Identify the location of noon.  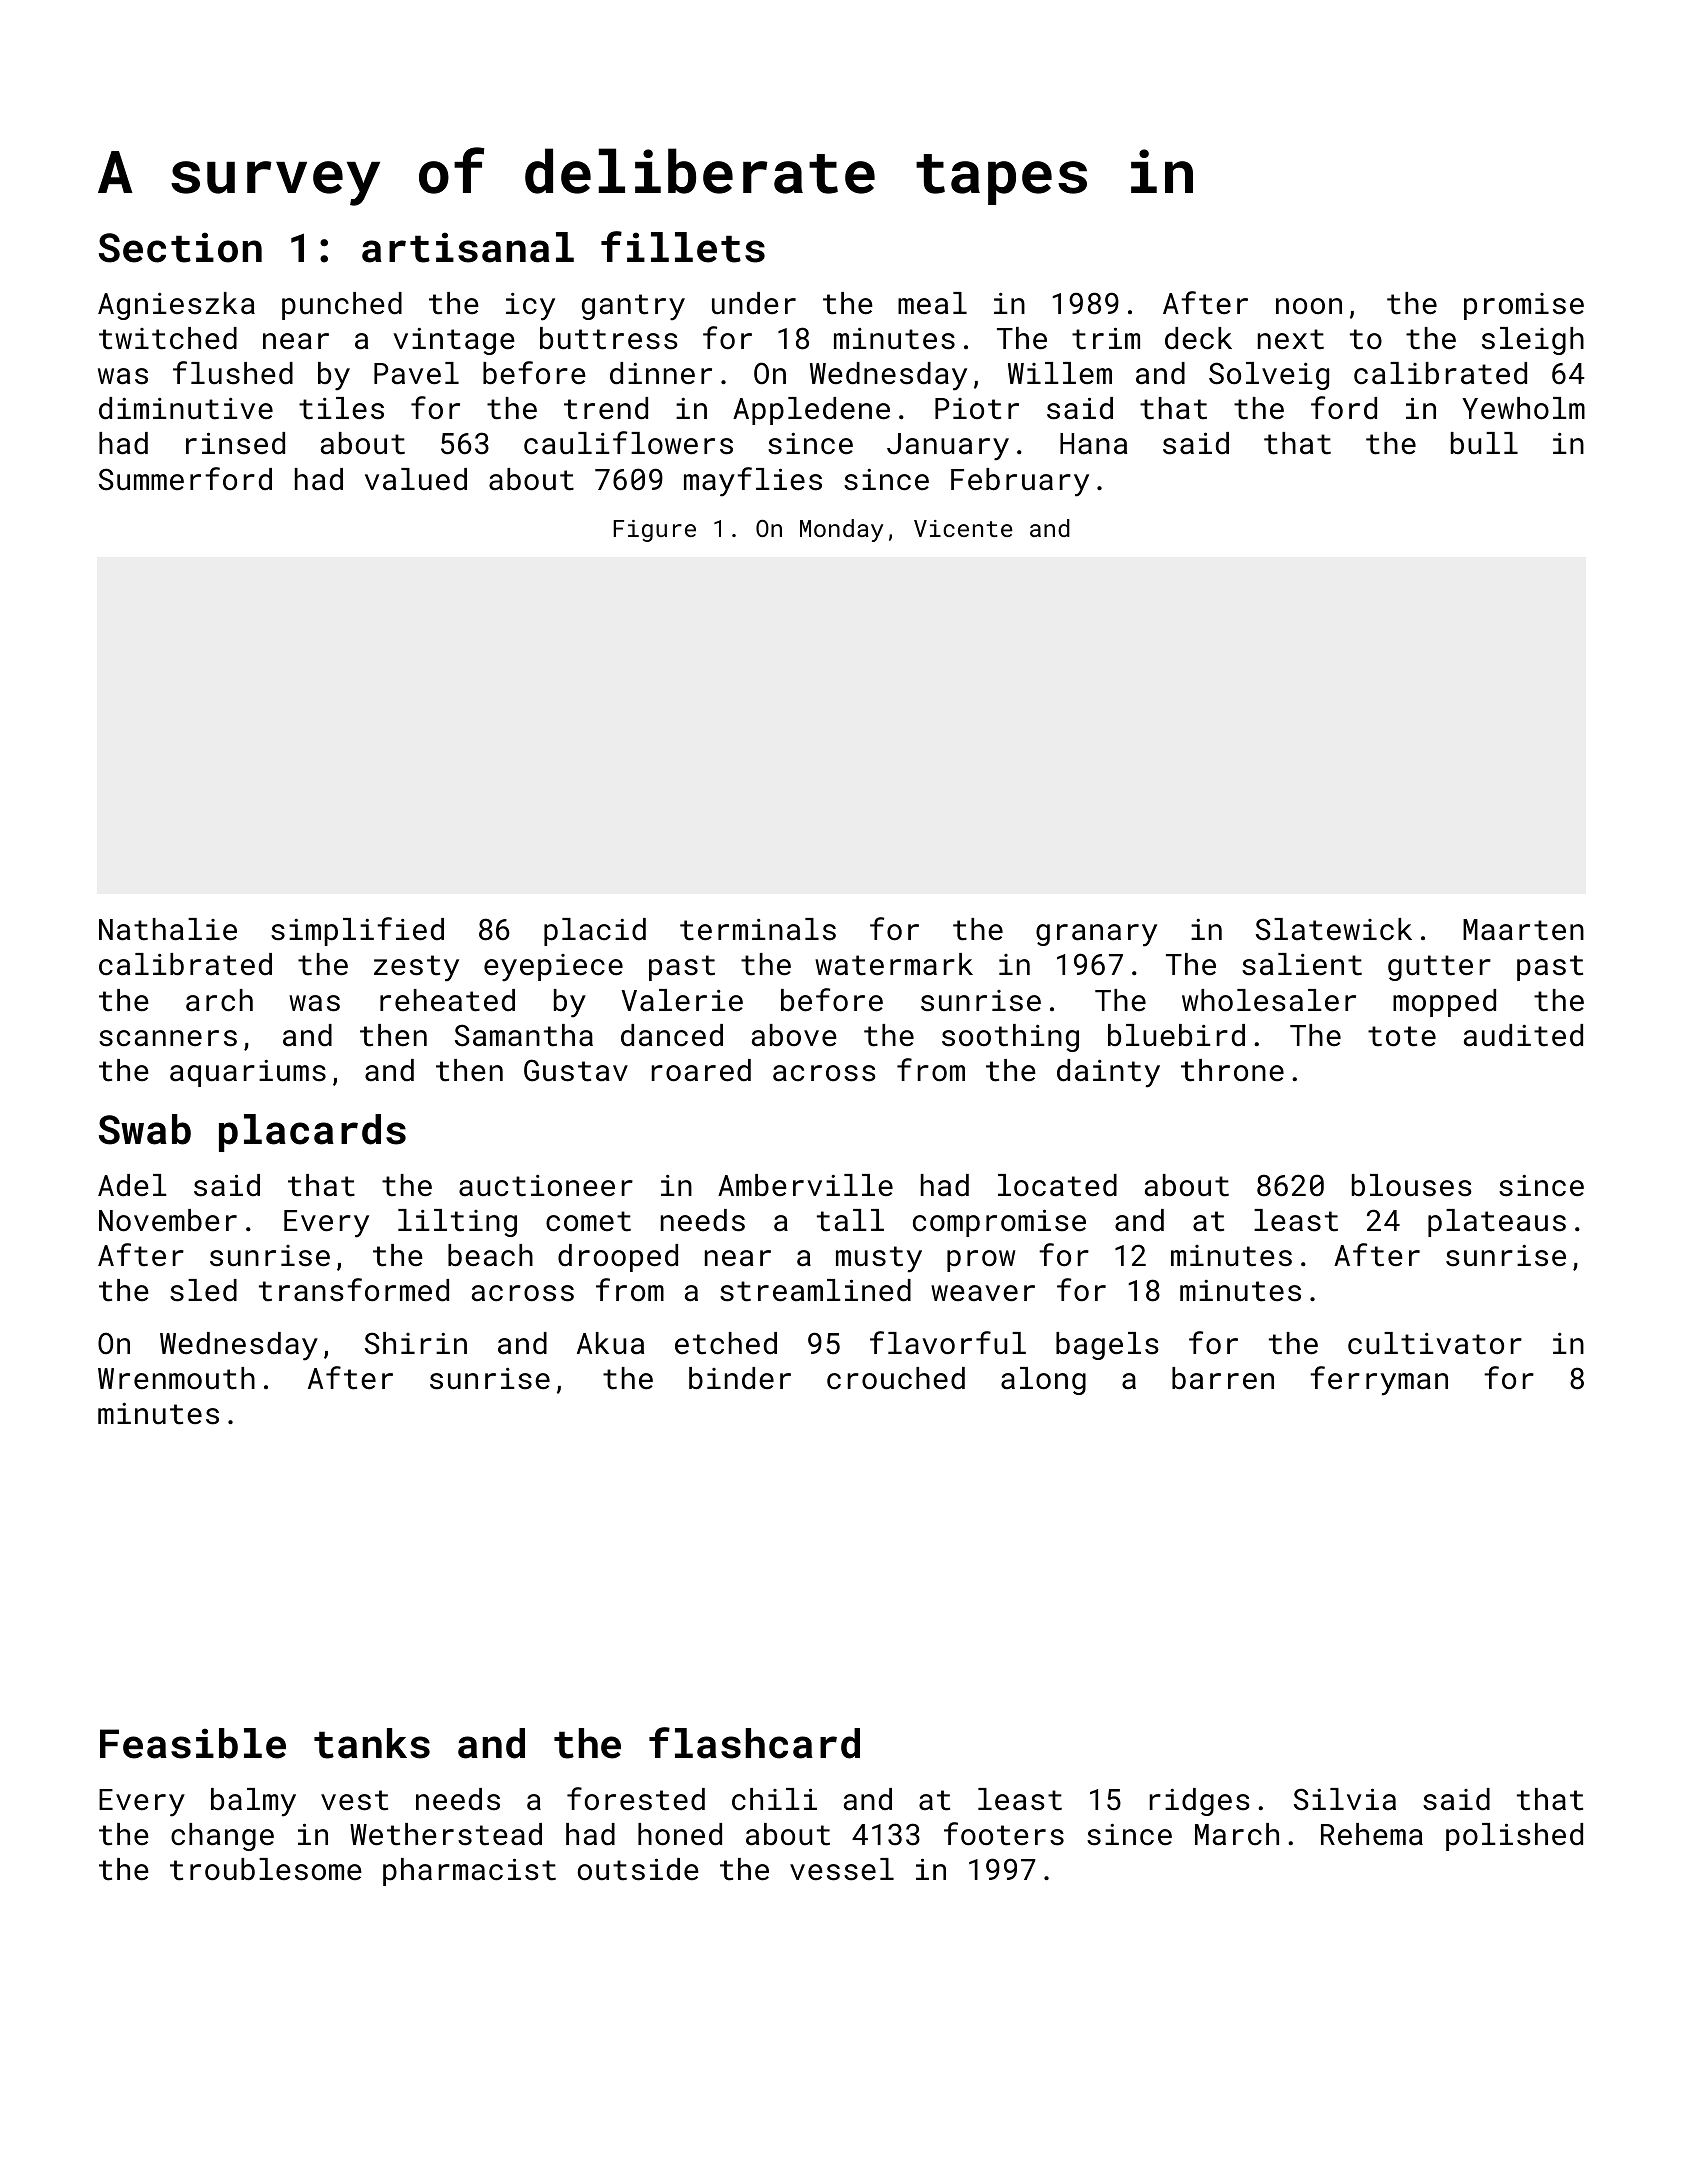
(1309, 306).
